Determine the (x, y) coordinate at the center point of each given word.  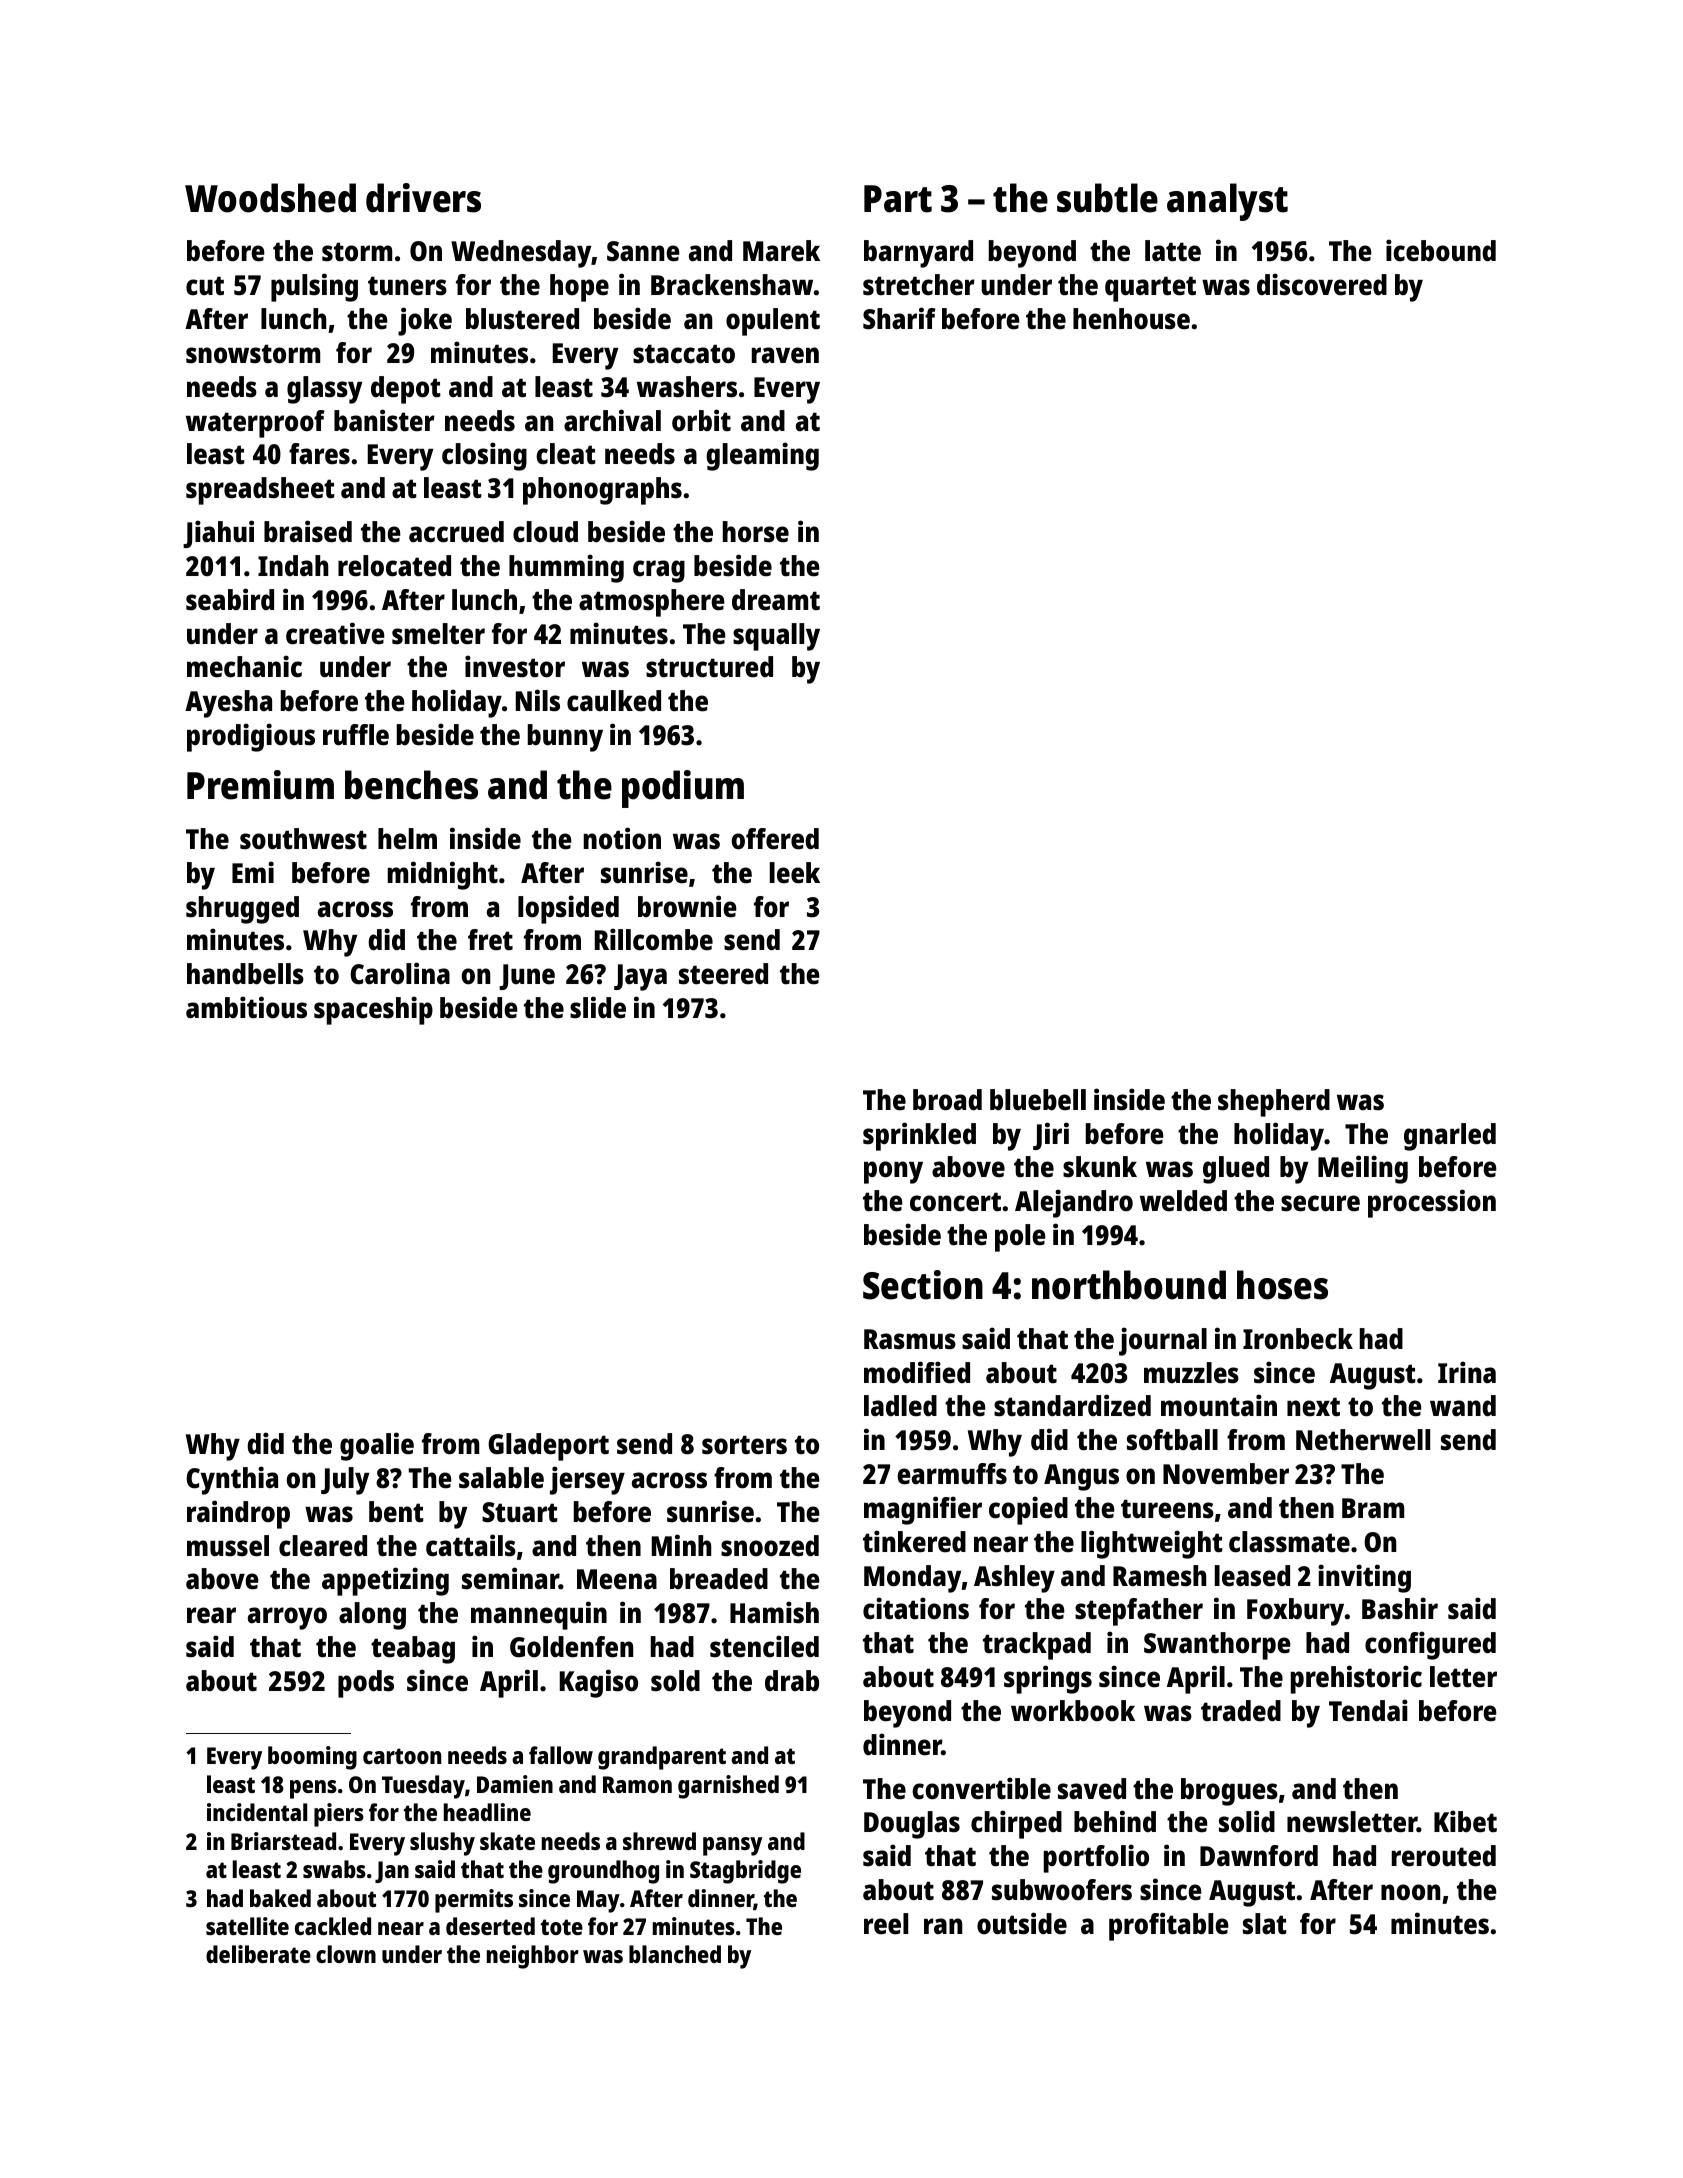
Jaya (640, 977)
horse (756, 532)
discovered (1322, 284)
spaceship (373, 1010)
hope (579, 288)
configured (1430, 1645)
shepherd (1274, 1103)
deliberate (258, 1954)
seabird (230, 599)
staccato (684, 354)
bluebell (1038, 1100)
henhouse (1131, 319)
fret (490, 940)
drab (792, 1681)
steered (723, 974)
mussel (228, 1546)
